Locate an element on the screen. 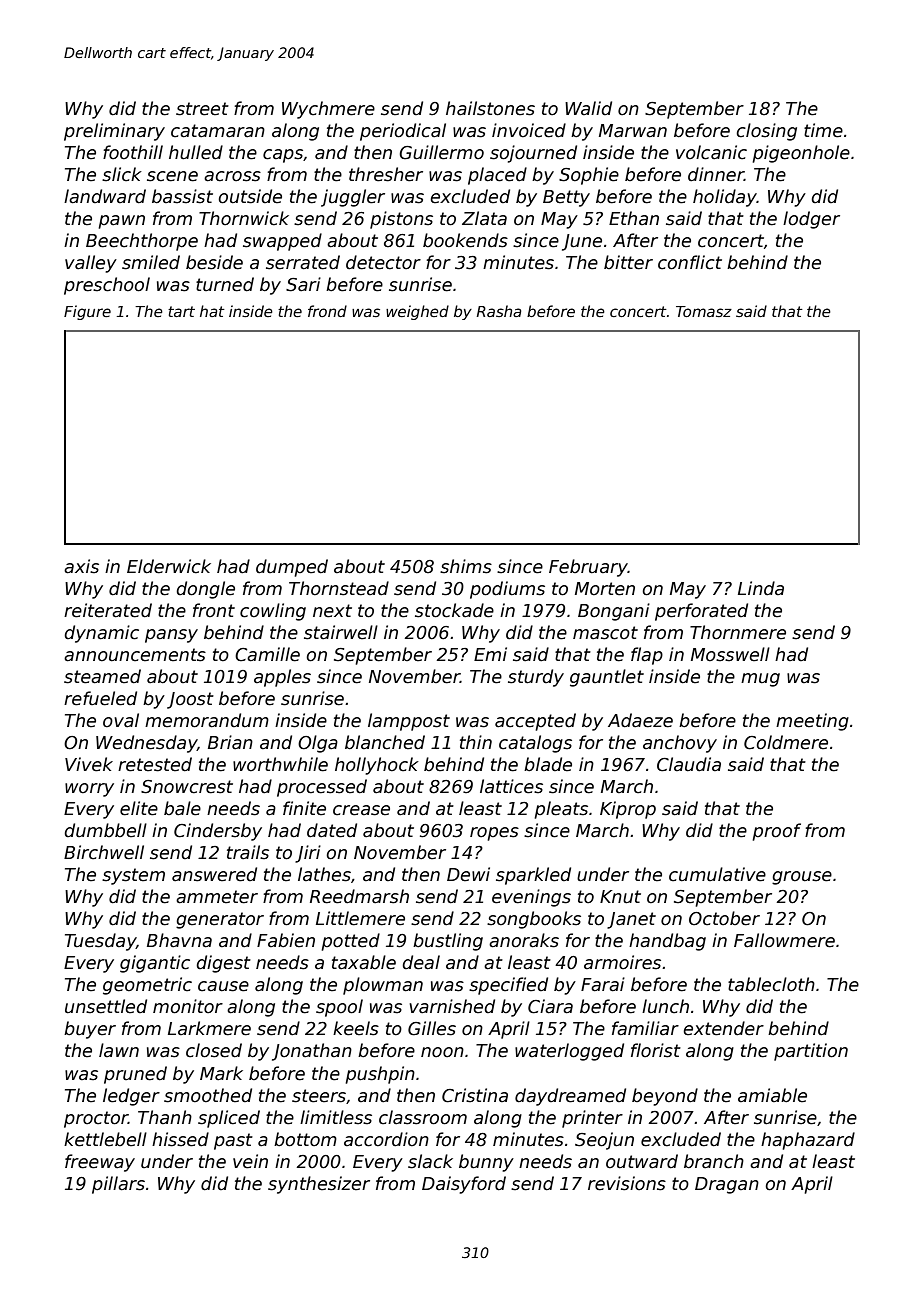  ledger is located at coordinates (131, 1097).
